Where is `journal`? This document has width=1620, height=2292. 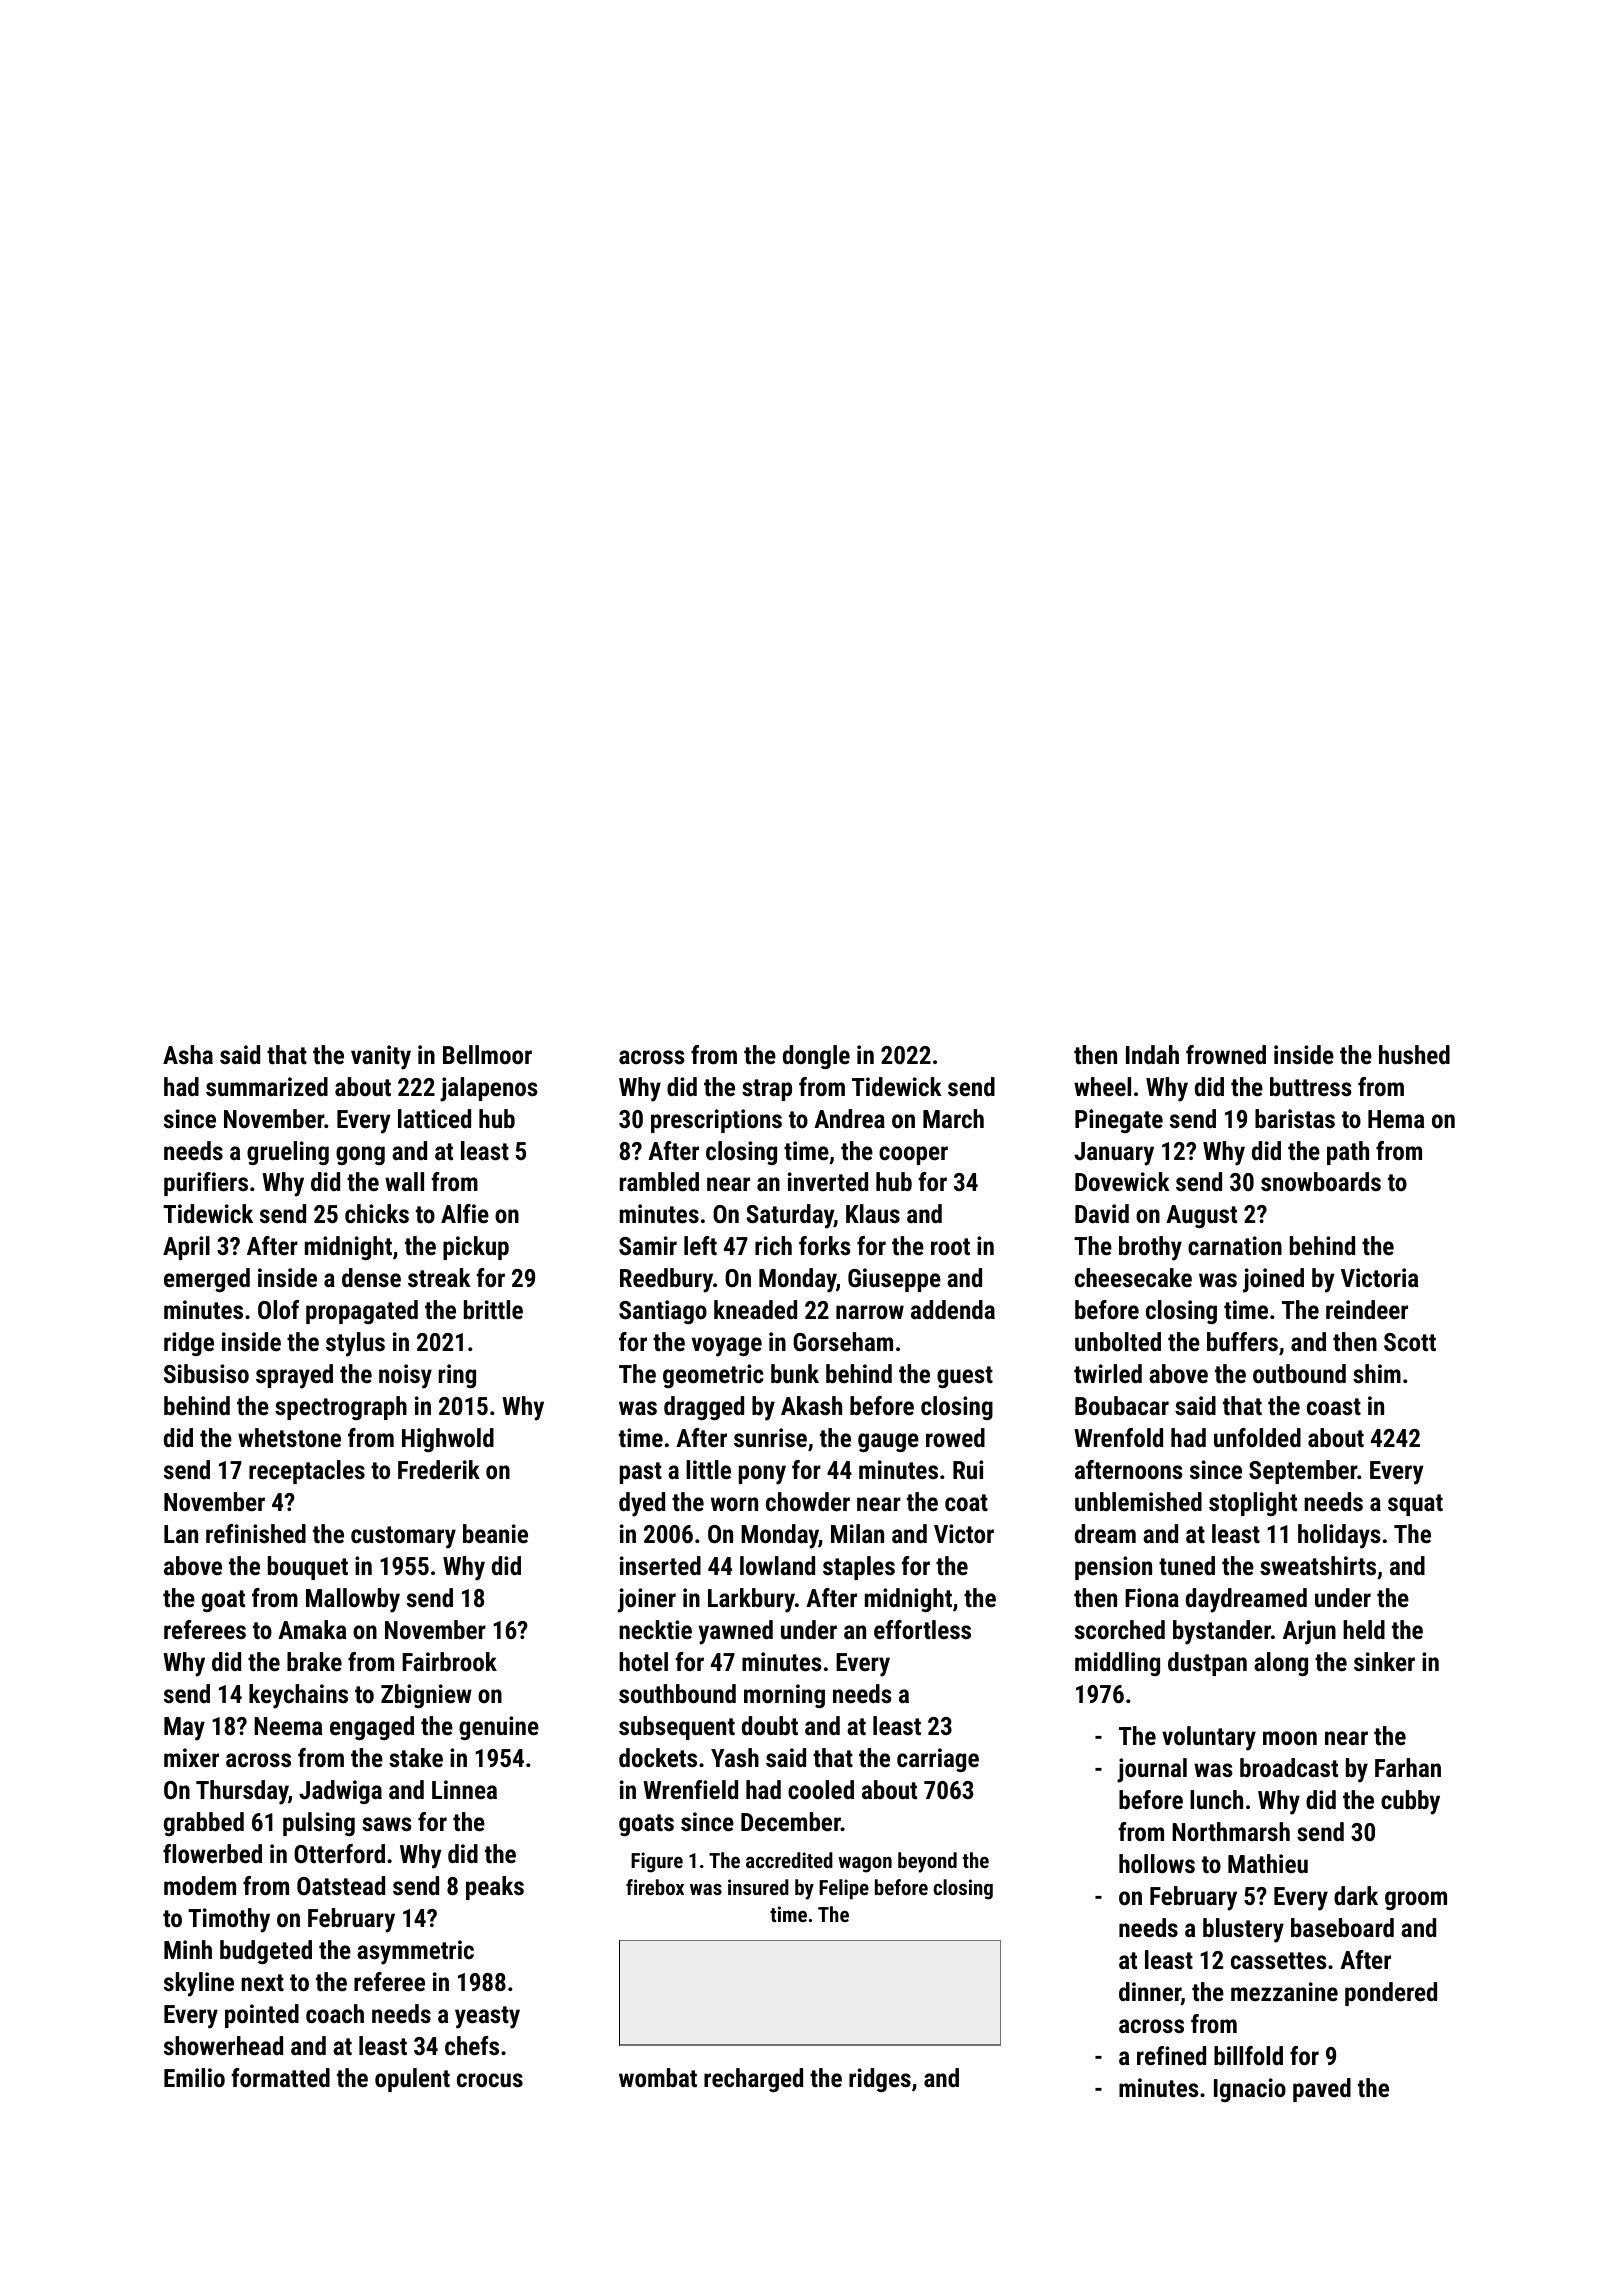 journal is located at coordinates (1152, 1770).
